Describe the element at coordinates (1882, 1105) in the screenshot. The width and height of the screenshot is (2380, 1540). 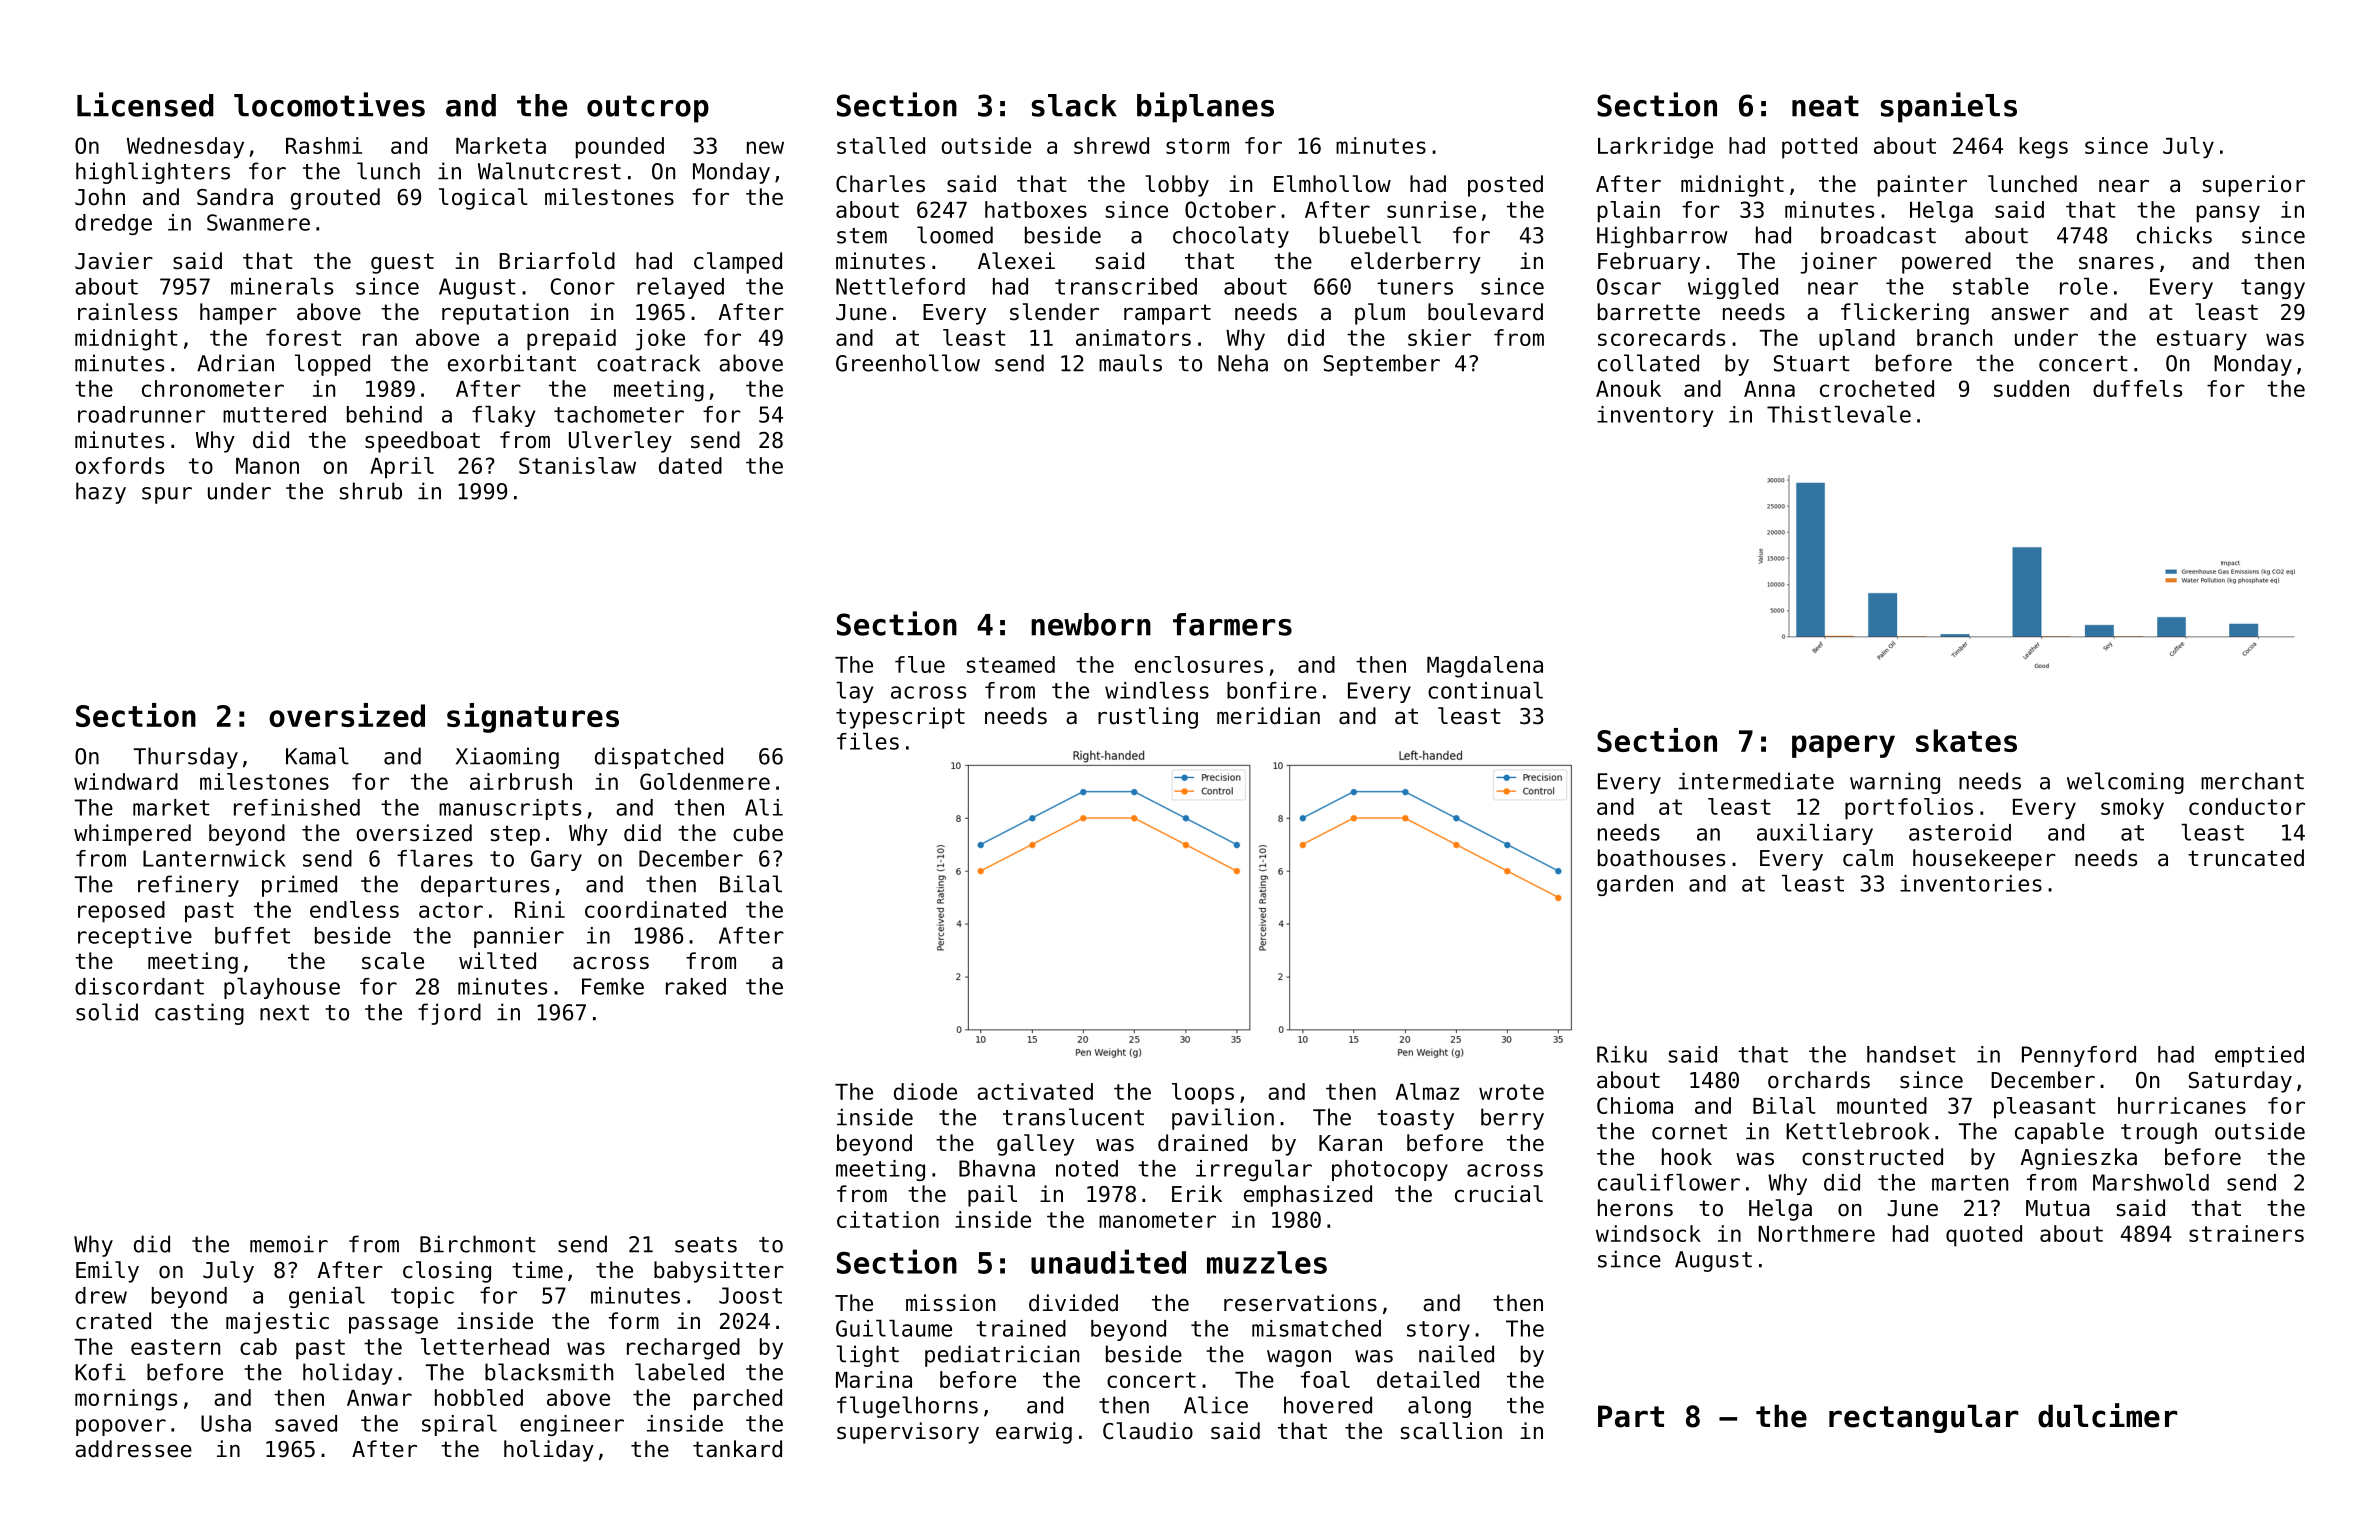
I see `mounted` at that location.
